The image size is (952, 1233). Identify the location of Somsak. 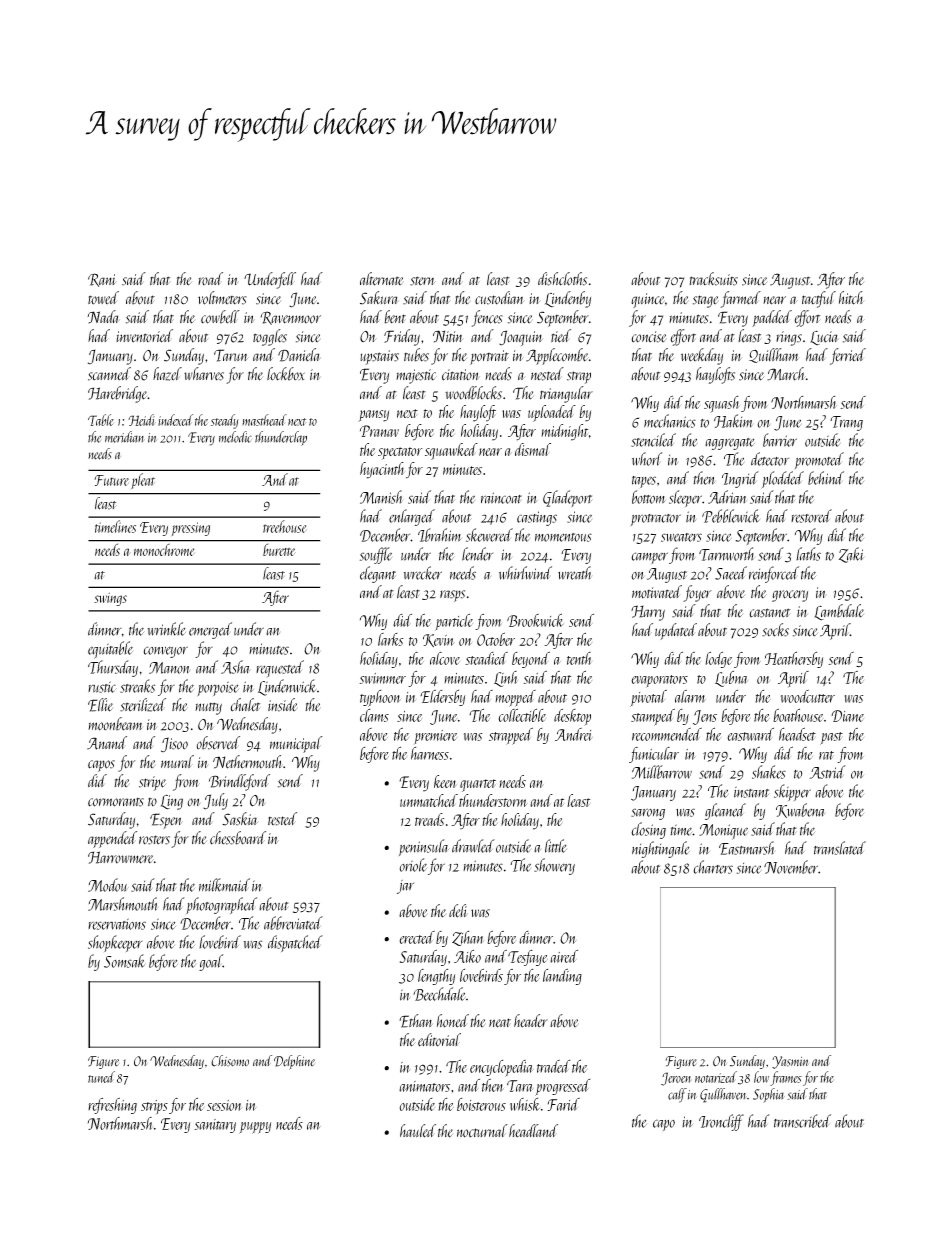
(124, 961).
